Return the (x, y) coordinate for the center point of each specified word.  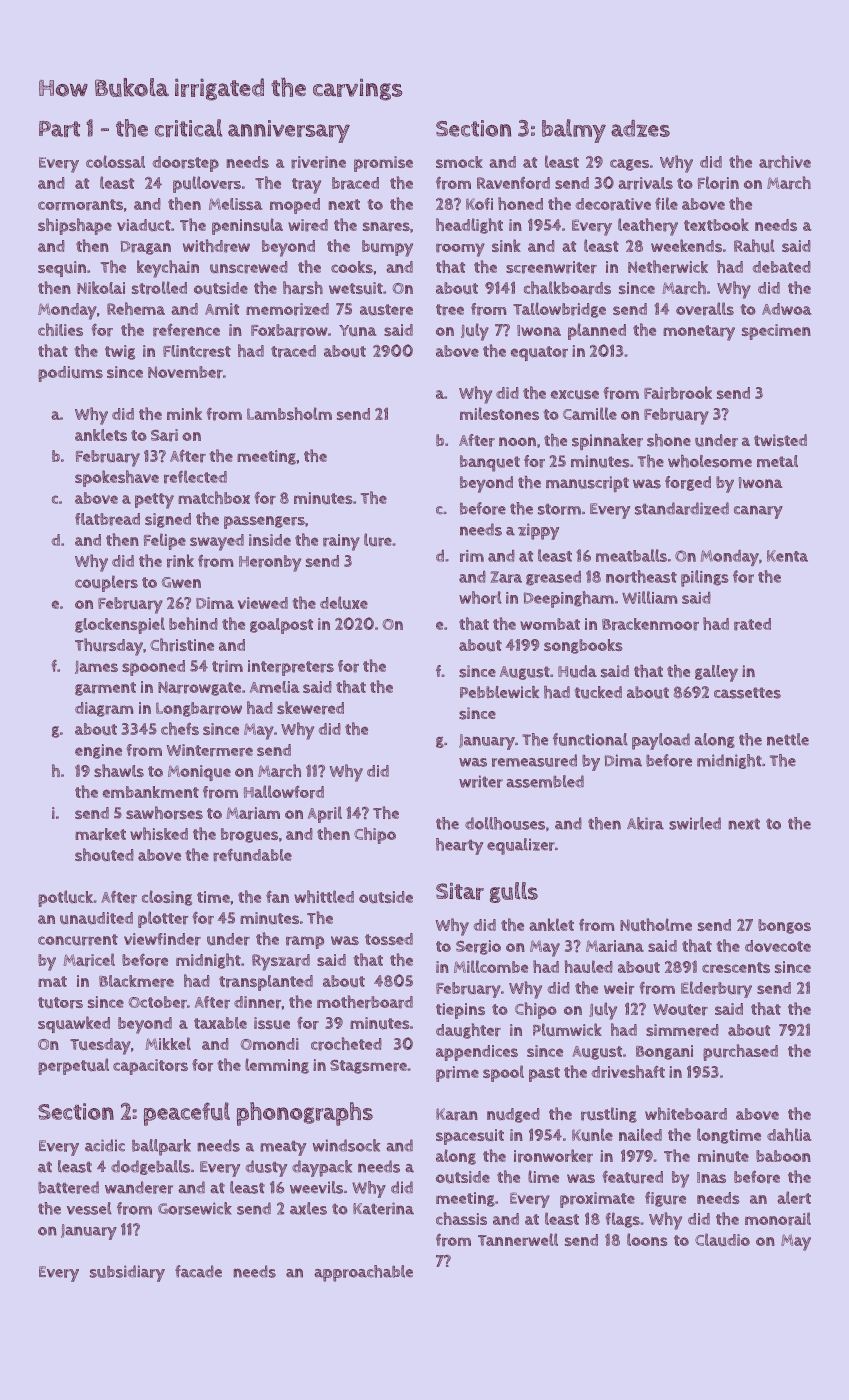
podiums (70, 374)
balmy (574, 131)
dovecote (778, 946)
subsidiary (127, 1273)
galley (716, 673)
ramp (305, 942)
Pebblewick (499, 692)
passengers (264, 522)
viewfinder (162, 939)
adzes (640, 128)
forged (688, 483)
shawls (119, 770)
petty (154, 501)
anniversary (289, 131)
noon (517, 441)
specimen (776, 332)
